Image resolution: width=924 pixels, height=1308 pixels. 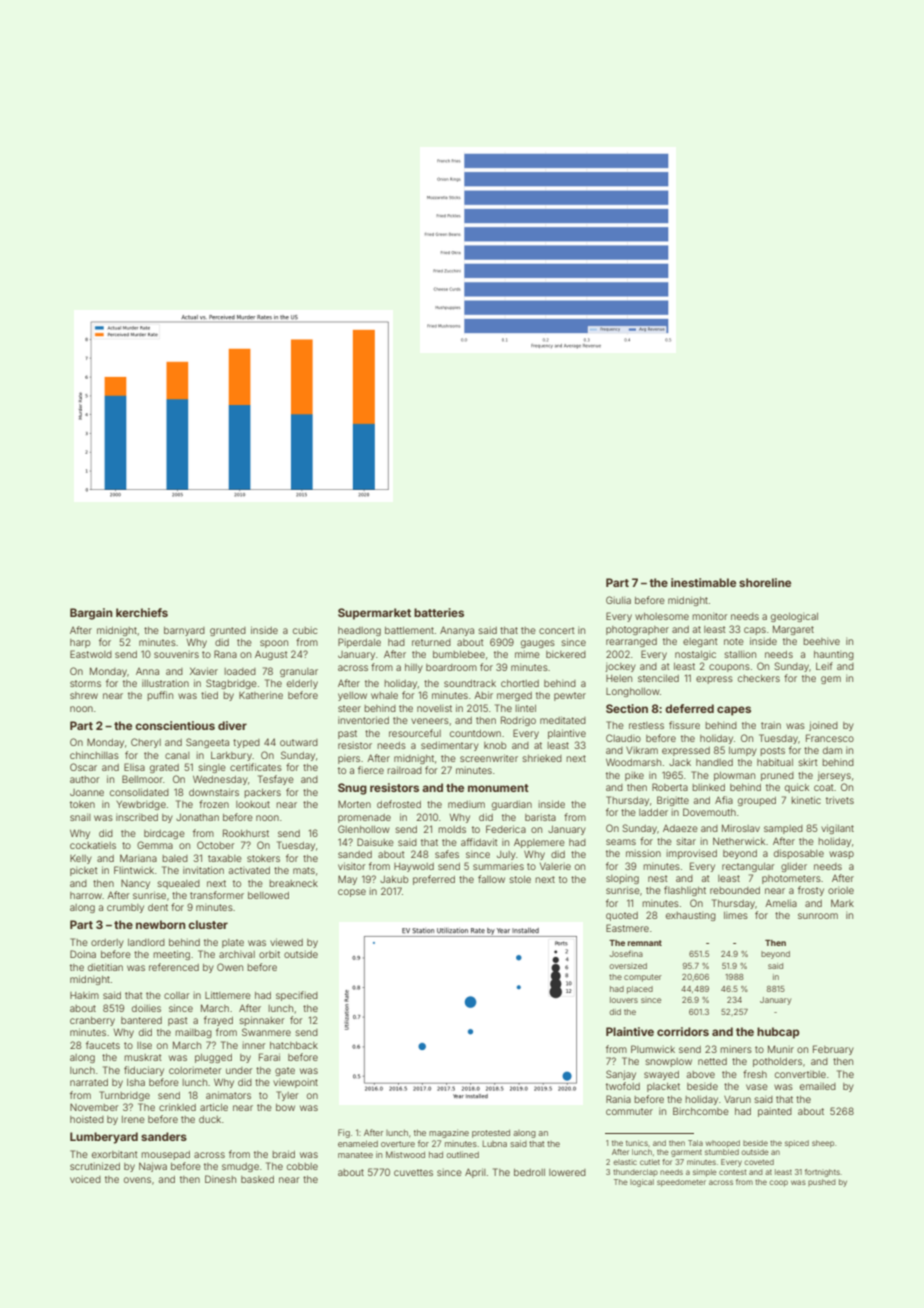 What do you see at coordinates (765, 582) in the screenshot?
I see `shoreline` at bounding box center [765, 582].
